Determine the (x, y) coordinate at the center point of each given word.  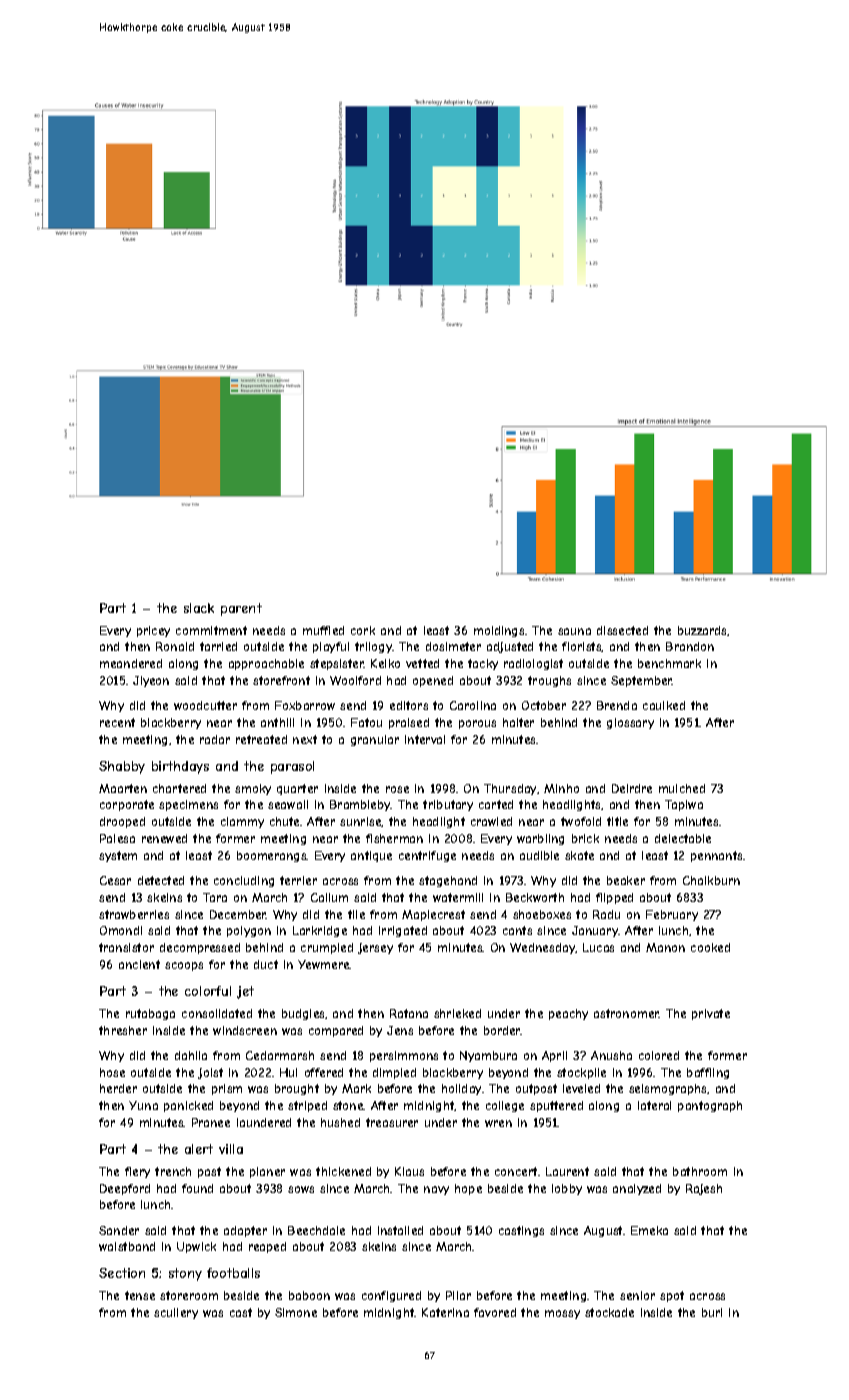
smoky (253, 789)
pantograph (710, 1106)
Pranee (211, 1122)
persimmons (404, 1056)
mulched (682, 788)
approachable (266, 664)
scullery (176, 1313)
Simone (296, 1312)
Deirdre (632, 788)
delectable (683, 838)
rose (397, 789)
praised (409, 723)
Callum (329, 897)
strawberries (134, 914)
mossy (562, 1314)
